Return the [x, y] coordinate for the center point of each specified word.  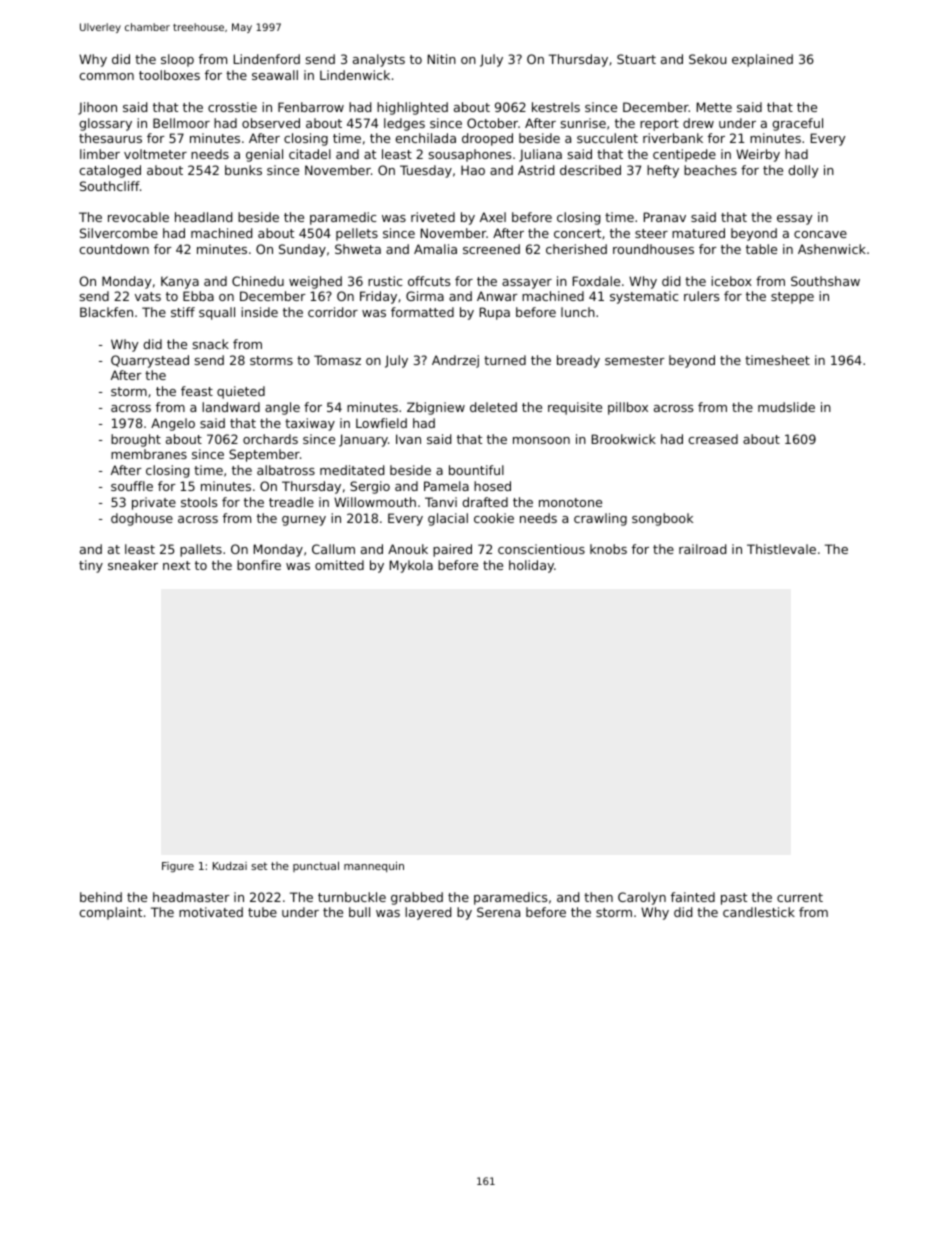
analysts [379, 60]
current [800, 897]
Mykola [411, 566]
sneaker [133, 565]
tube [262, 912]
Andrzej [455, 361]
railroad [702, 549]
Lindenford [267, 59]
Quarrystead [150, 361]
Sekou [707, 59]
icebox [731, 281]
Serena [498, 912]
